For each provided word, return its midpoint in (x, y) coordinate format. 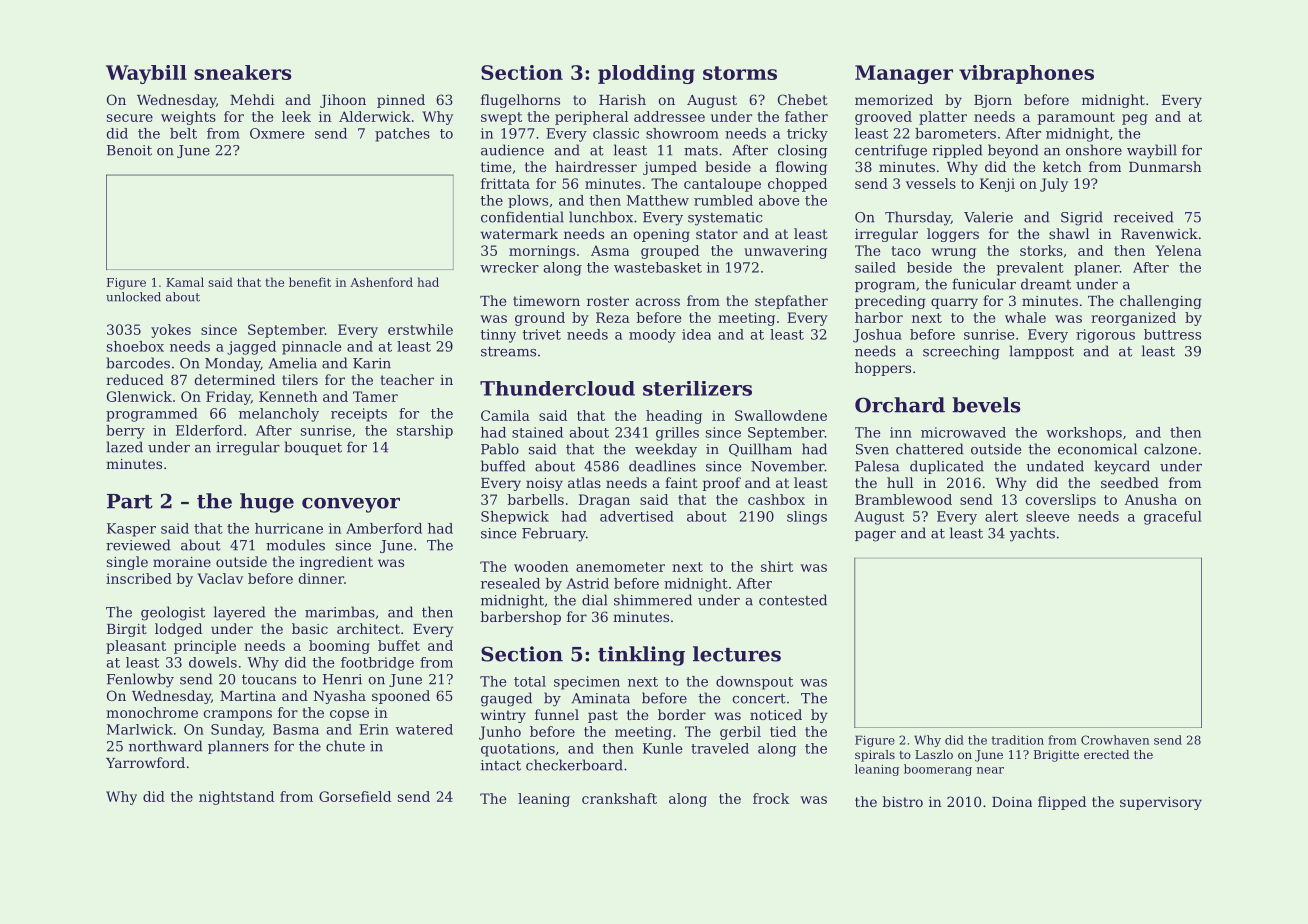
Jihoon (343, 101)
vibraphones (1026, 74)
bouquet (313, 448)
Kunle (663, 748)
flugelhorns (520, 101)
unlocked (133, 297)
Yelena (1178, 250)
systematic (725, 219)
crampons (238, 715)
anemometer (620, 567)
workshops (1084, 434)
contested (793, 600)
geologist (173, 613)
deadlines (662, 466)
